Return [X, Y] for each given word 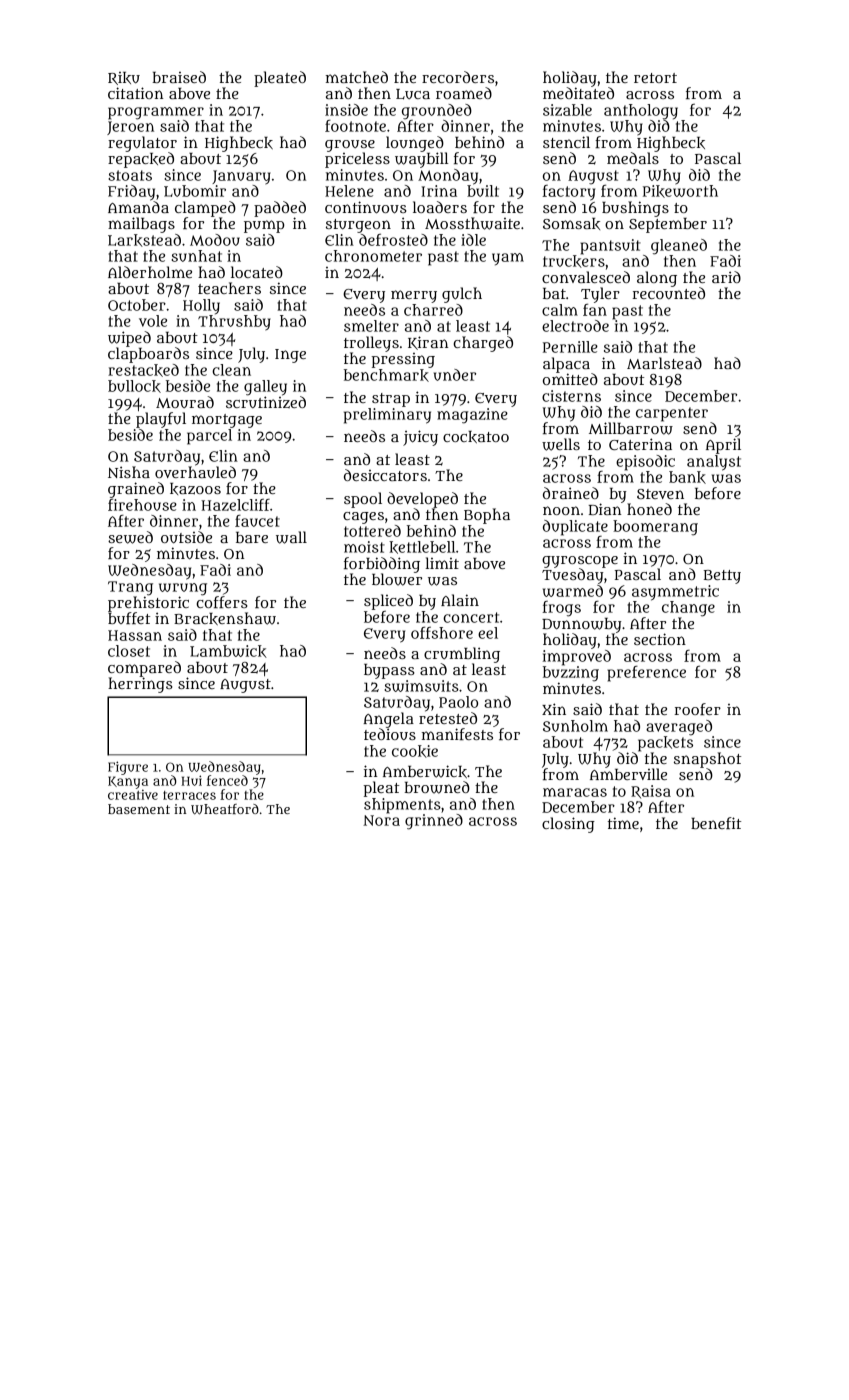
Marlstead [664, 363]
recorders [458, 77]
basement [139, 809]
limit [442, 563]
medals [633, 158]
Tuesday [572, 576]
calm [560, 310]
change [688, 609]
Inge [290, 356]
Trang [130, 588]
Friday [131, 193]
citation [135, 93]
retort [655, 78]
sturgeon [358, 226]
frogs [561, 609]
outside [186, 537]
